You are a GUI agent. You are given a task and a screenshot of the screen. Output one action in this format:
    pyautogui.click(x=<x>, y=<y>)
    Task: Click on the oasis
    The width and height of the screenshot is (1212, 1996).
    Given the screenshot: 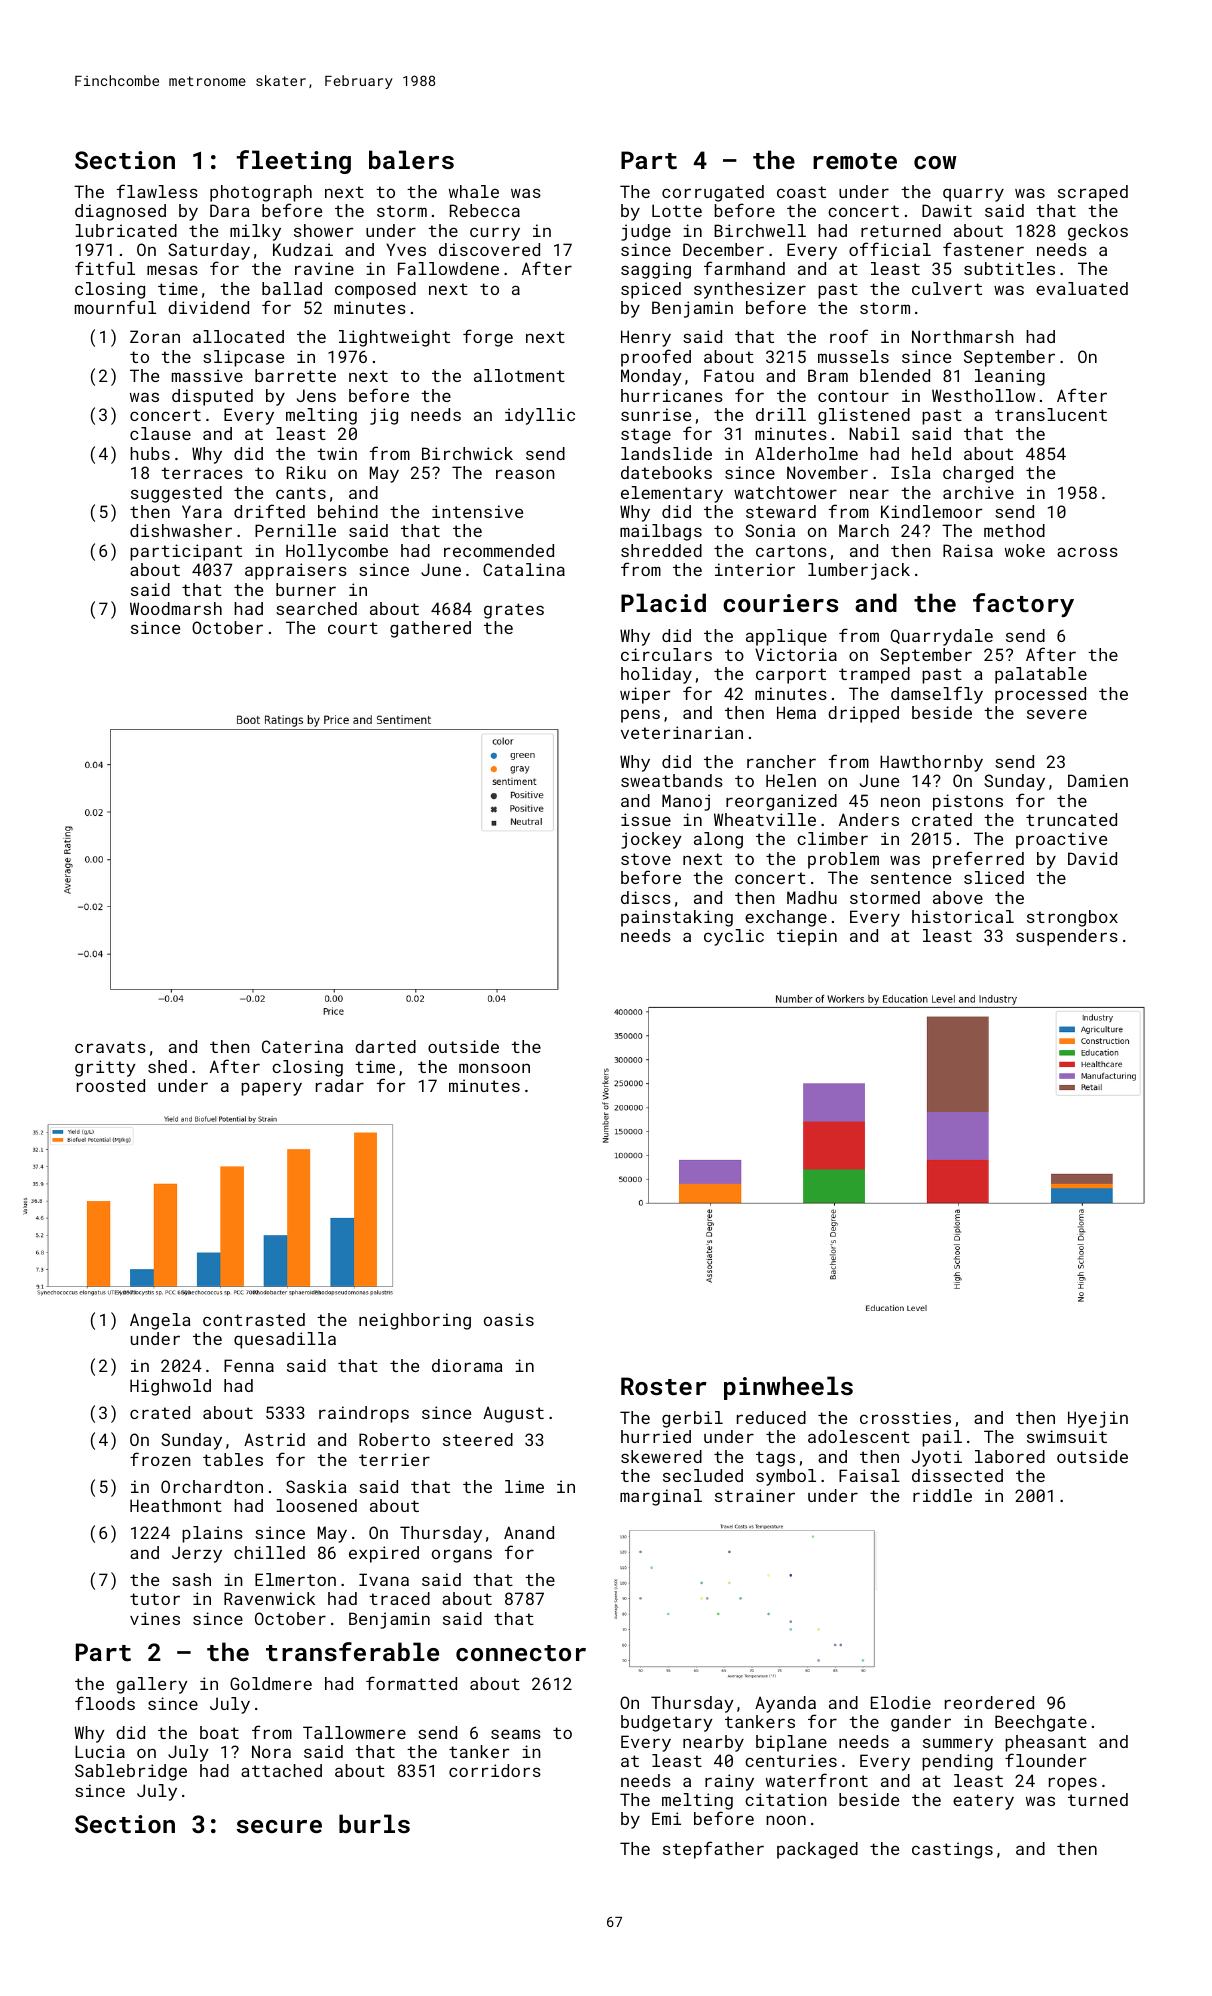 What is the action you would take?
    pyautogui.click(x=509, y=1319)
